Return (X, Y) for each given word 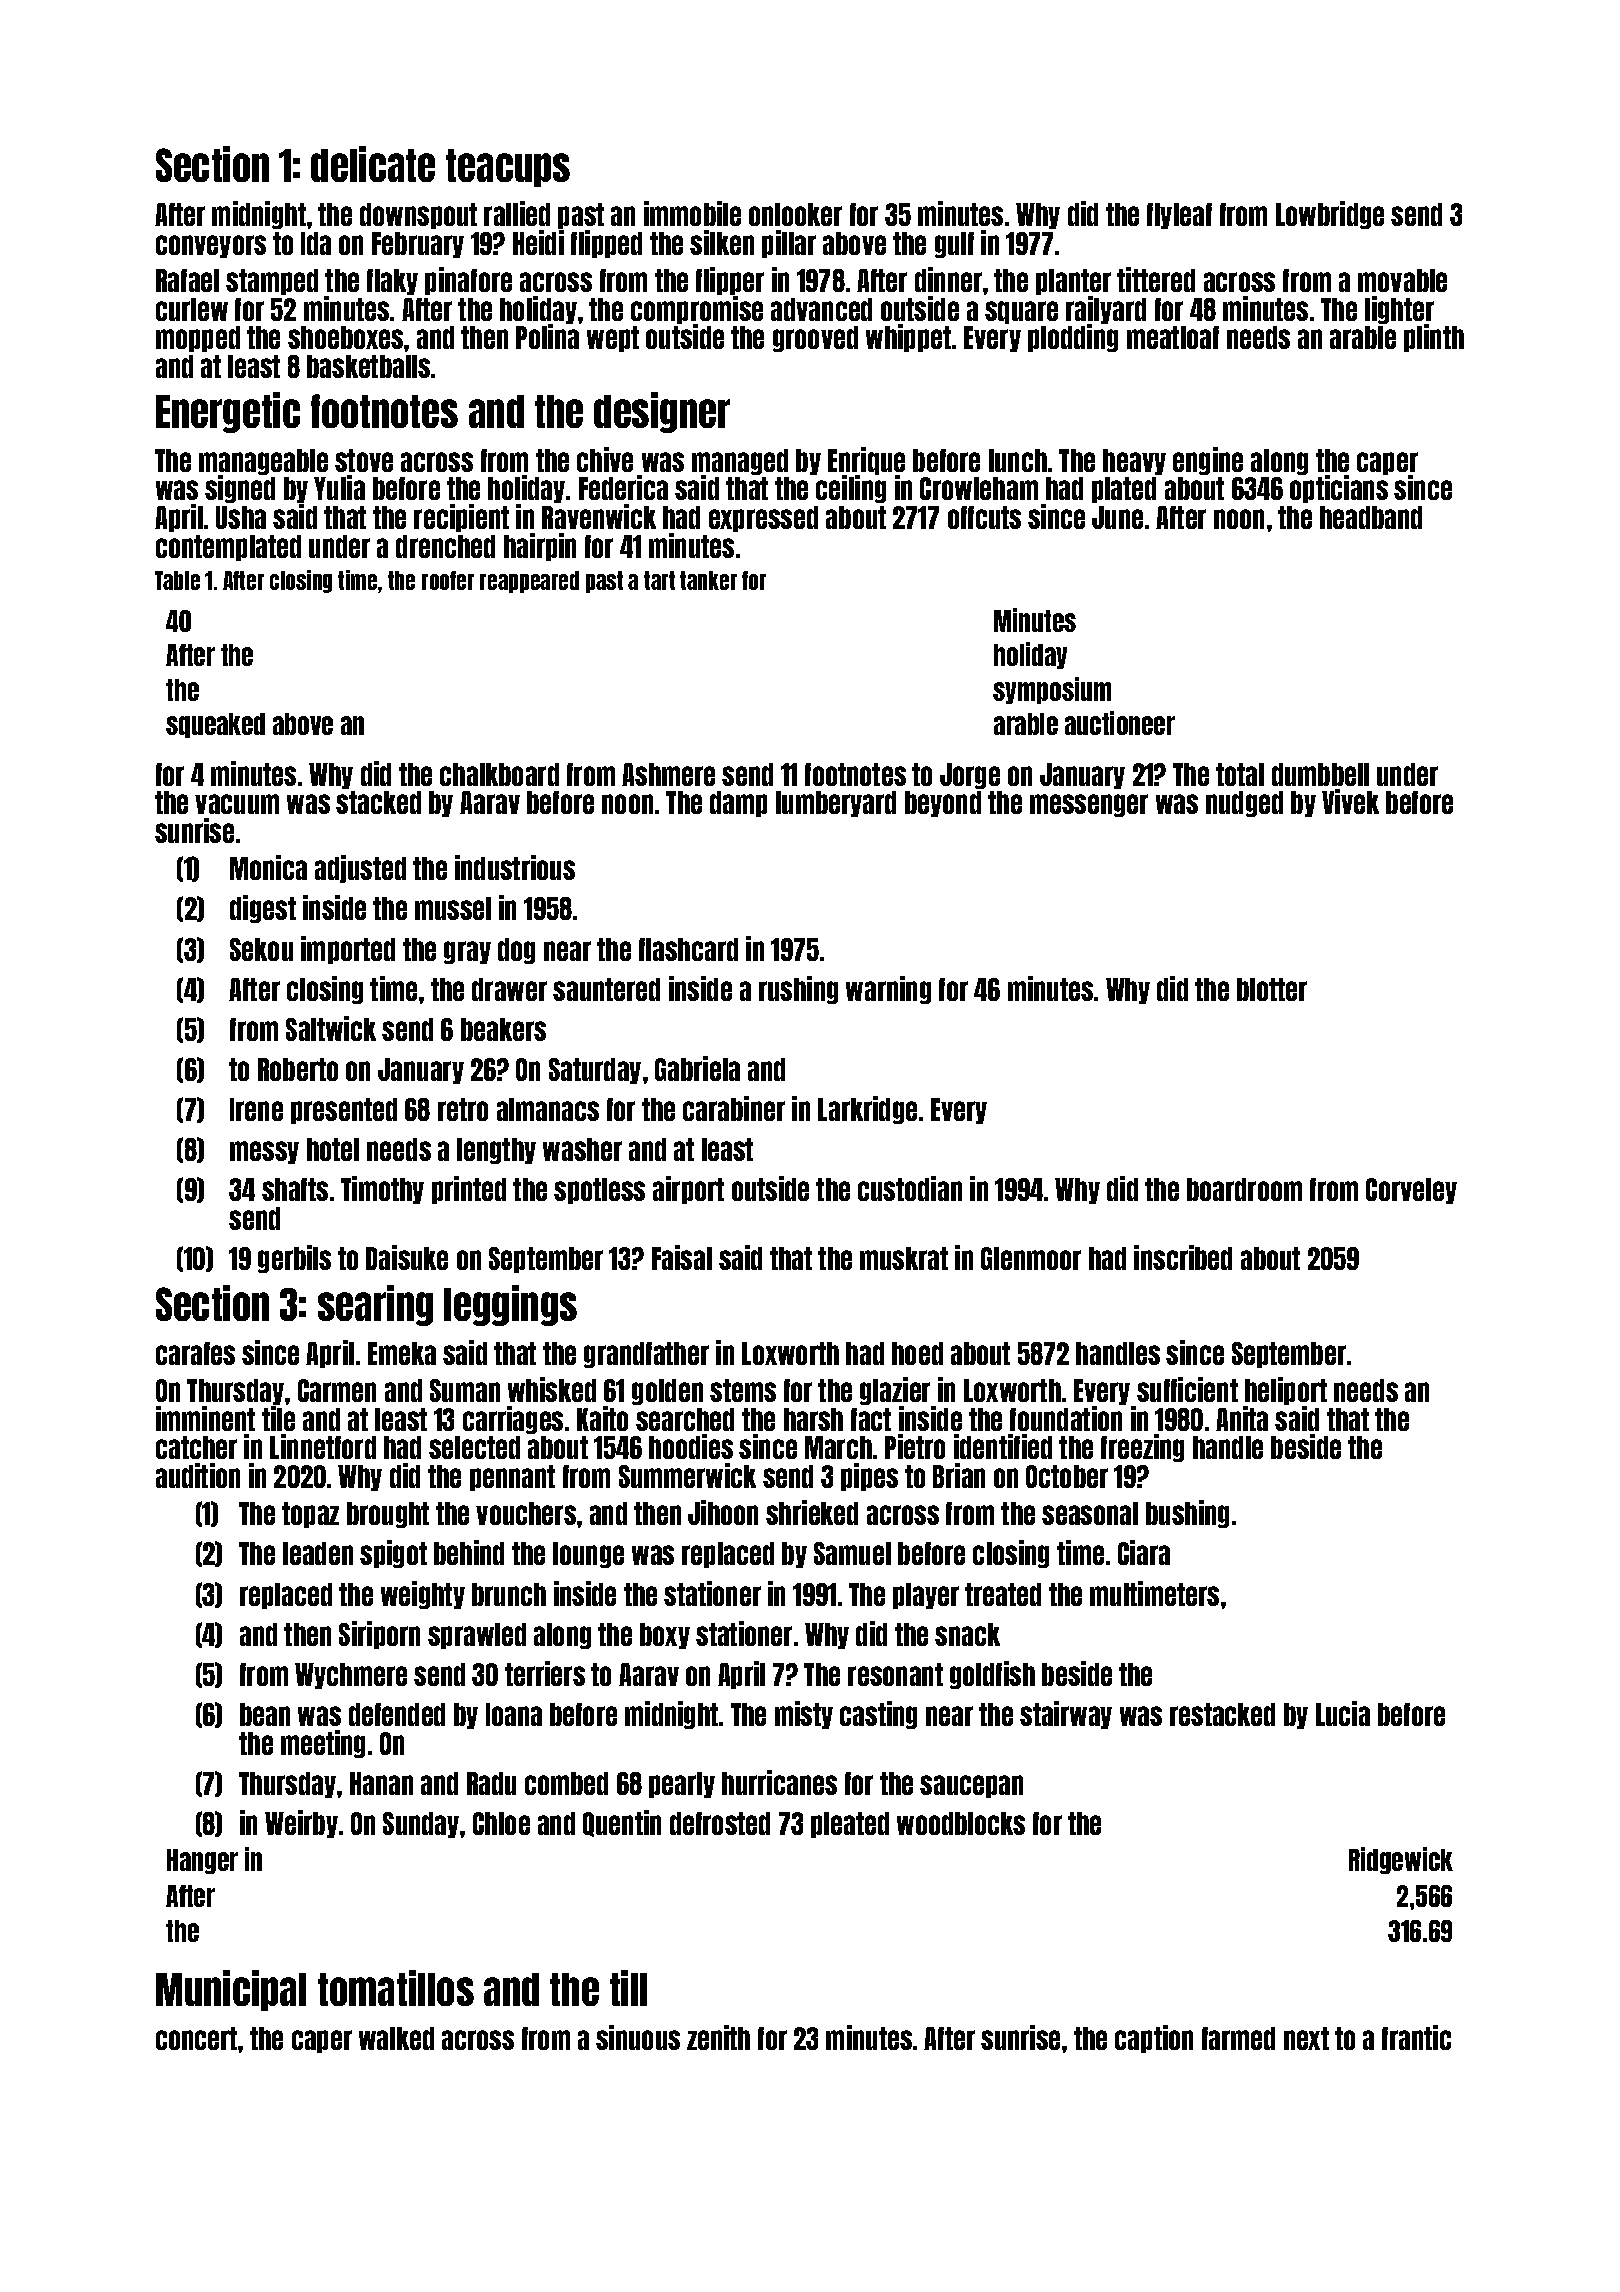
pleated (850, 1825)
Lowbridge (1330, 215)
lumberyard (836, 804)
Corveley (1411, 1191)
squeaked (215, 725)
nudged (1244, 804)
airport (688, 1190)
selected (474, 1447)
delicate (373, 164)
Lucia (1343, 1713)
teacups (508, 168)
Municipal (231, 1990)
